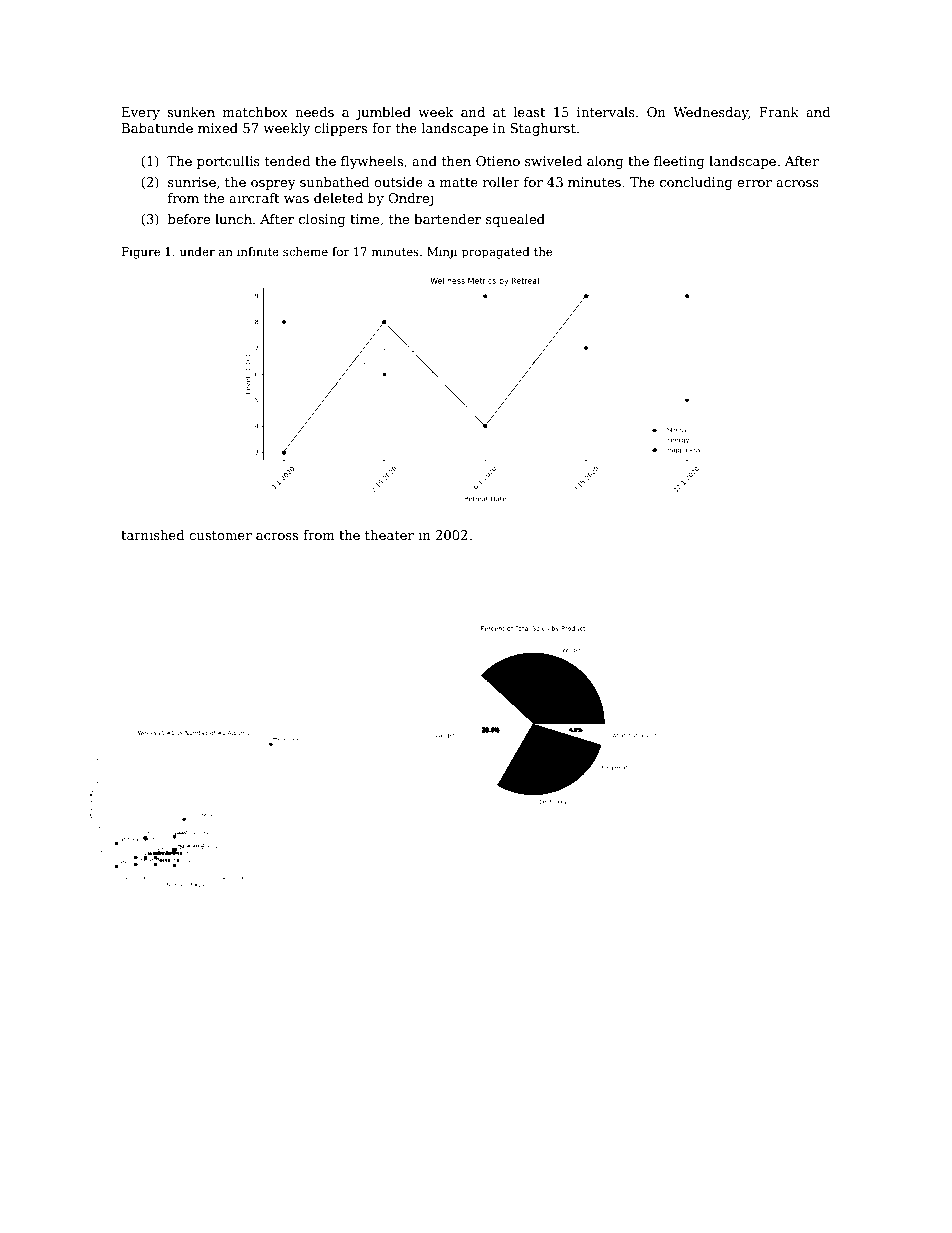 The image size is (952, 1233). What do you see at coordinates (442, 253) in the screenshot?
I see `Minji` at bounding box center [442, 253].
